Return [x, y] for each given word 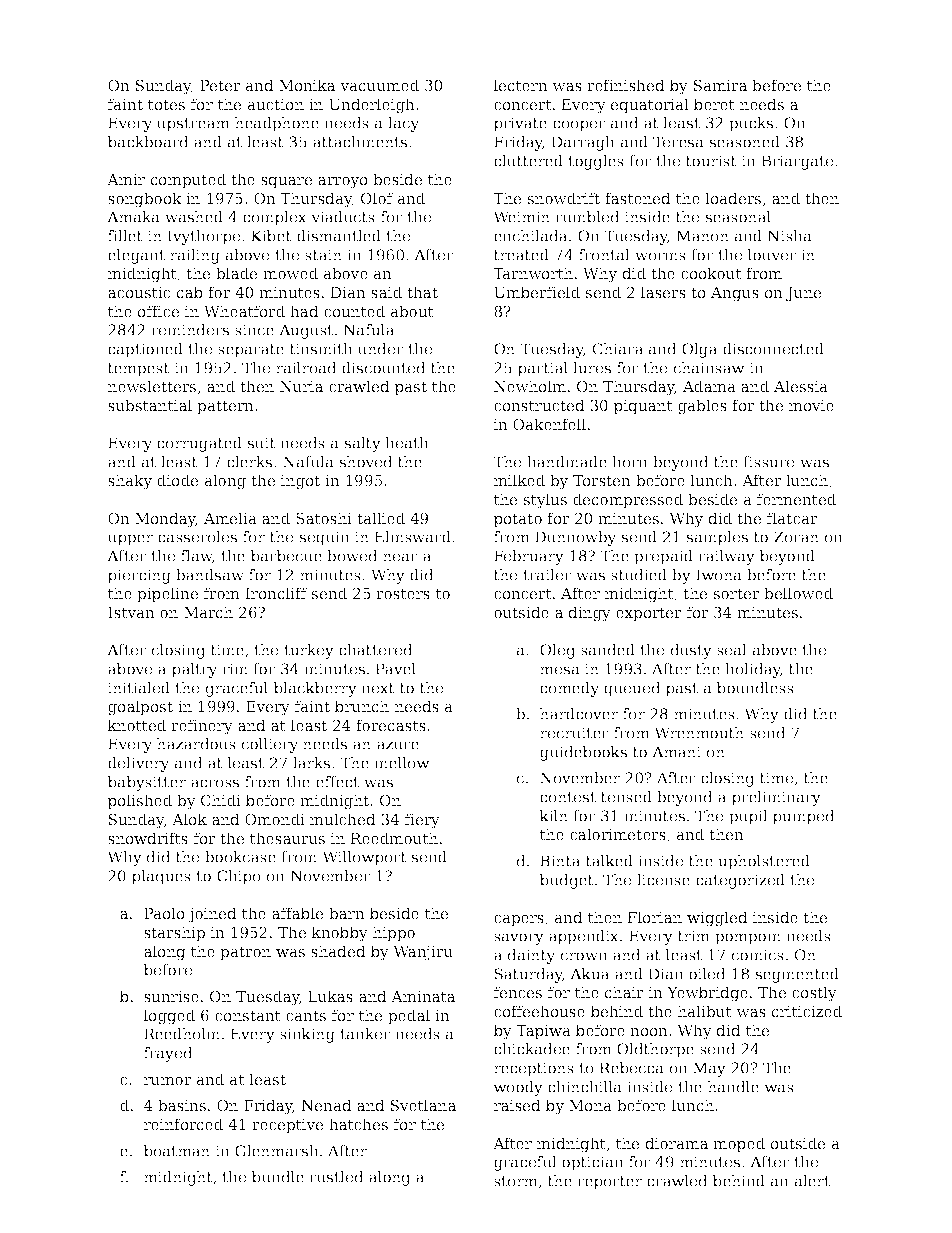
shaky [130, 482]
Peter [220, 85]
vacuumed [379, 85]
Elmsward [413, 537]
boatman [177, 1151]
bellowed [798, 593]
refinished [626, 85]
